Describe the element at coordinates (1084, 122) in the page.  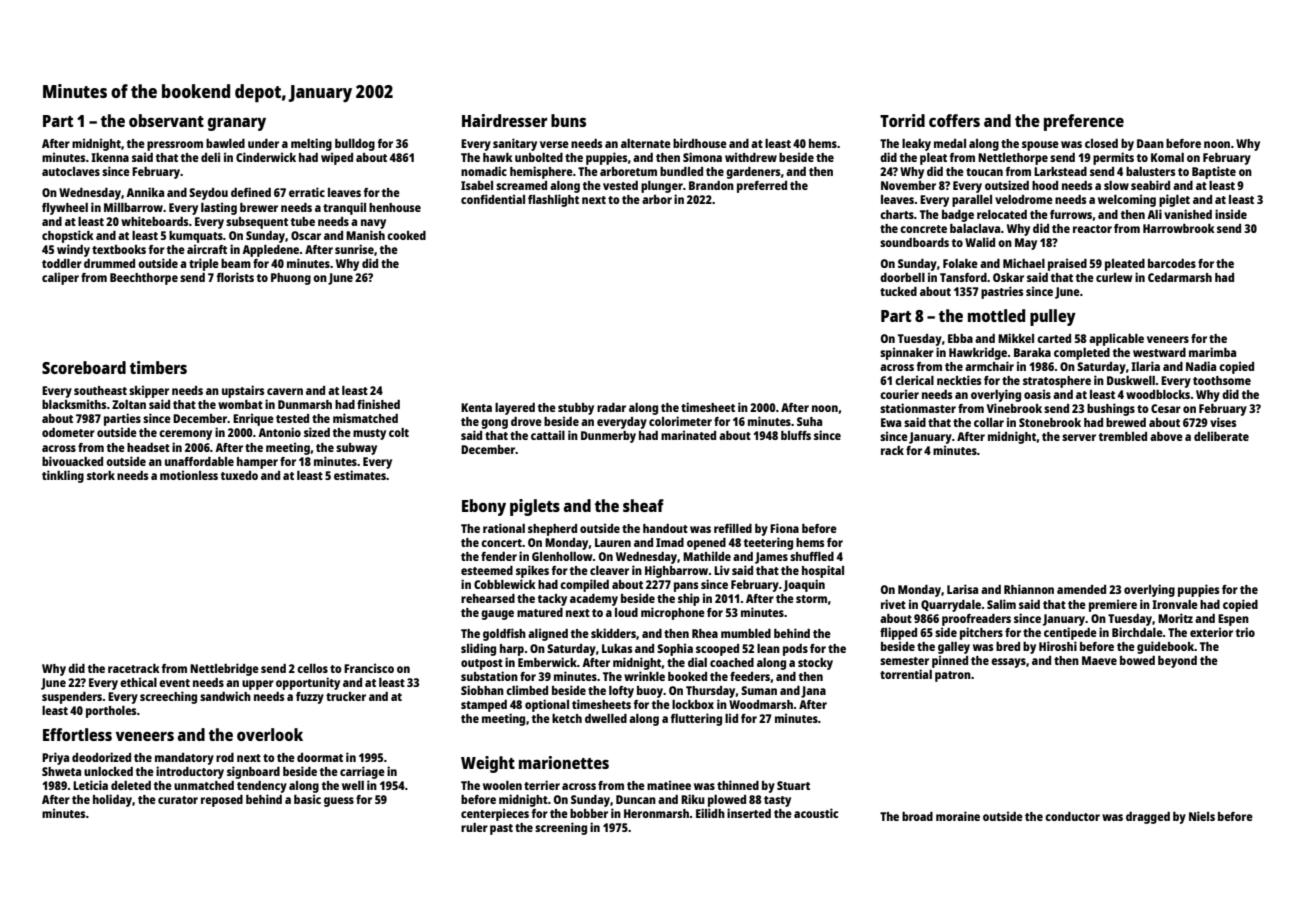
I see `preference` at that location.
